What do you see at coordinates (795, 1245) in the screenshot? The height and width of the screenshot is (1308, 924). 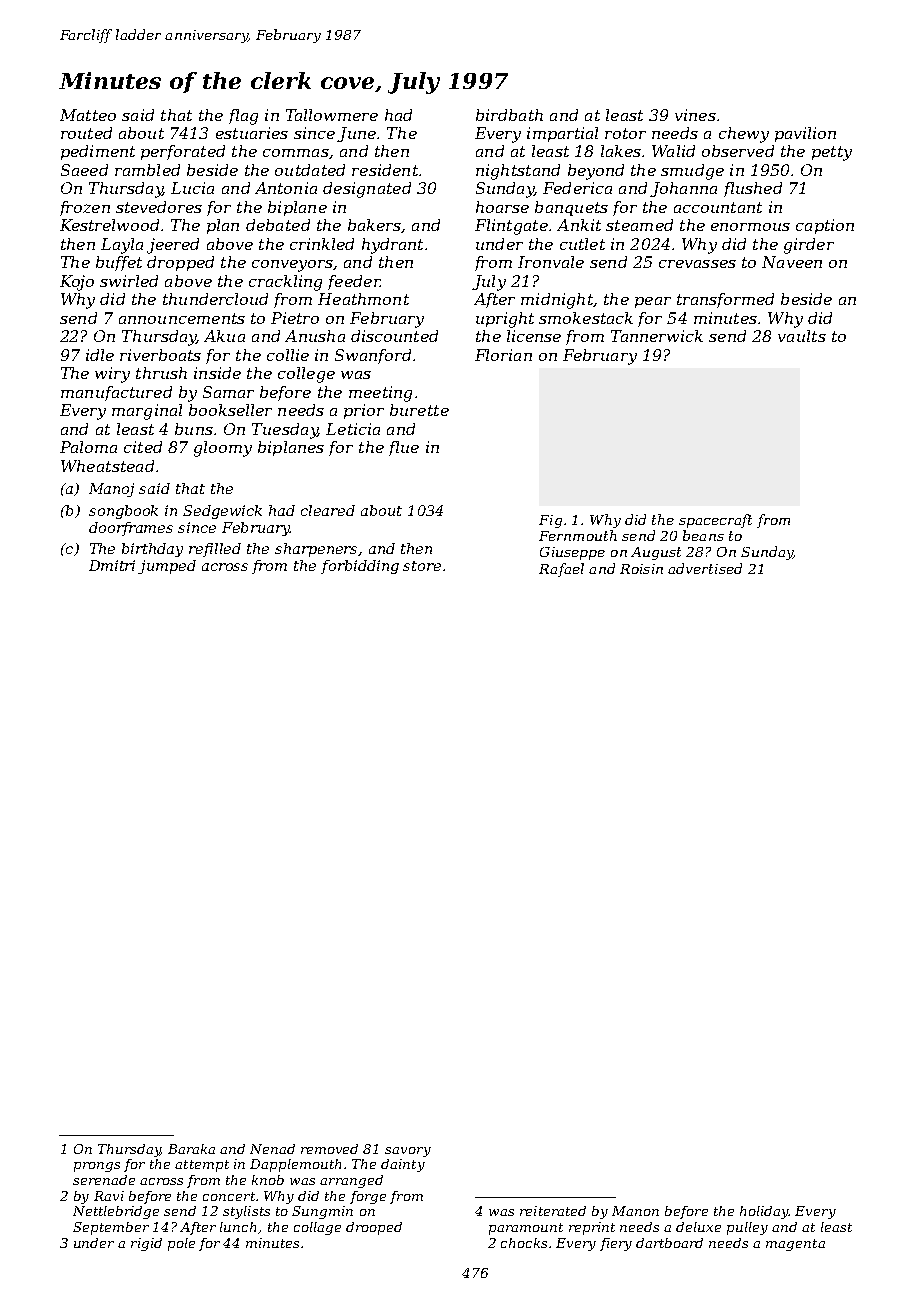 I see `magenta` at bounding box center [795, 1245].
